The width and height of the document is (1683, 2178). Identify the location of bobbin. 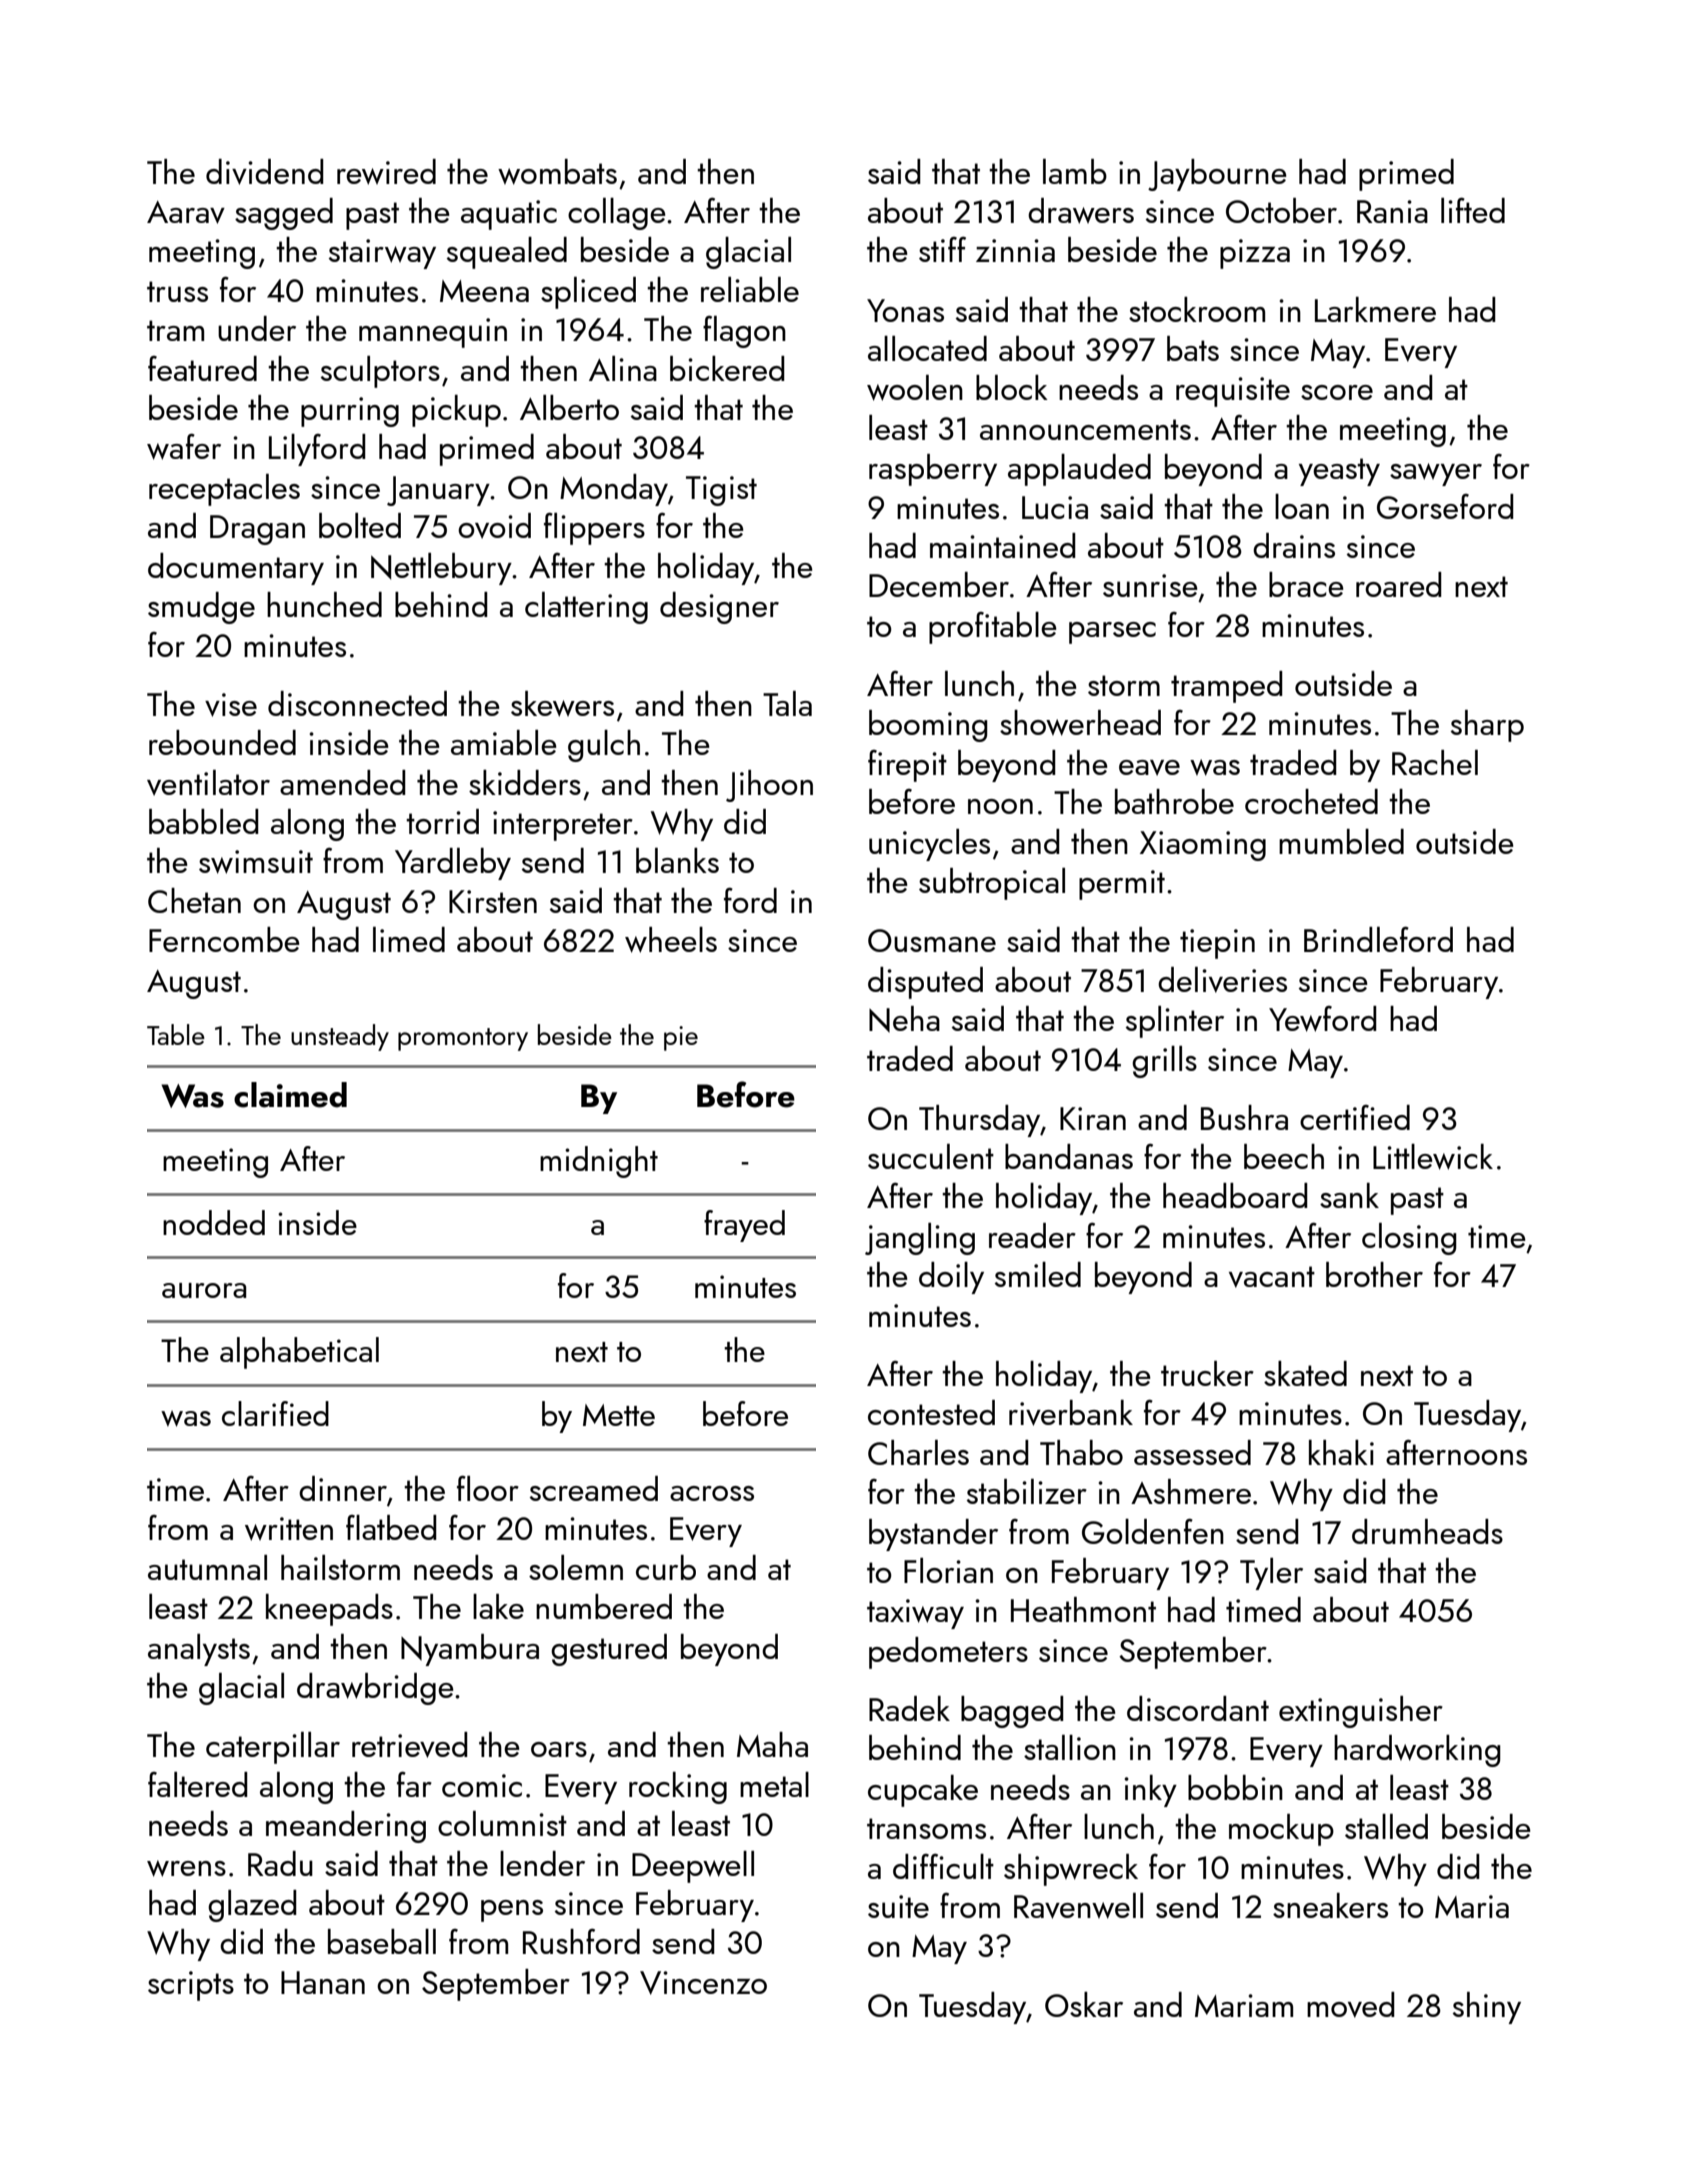
(1235, 1787).
